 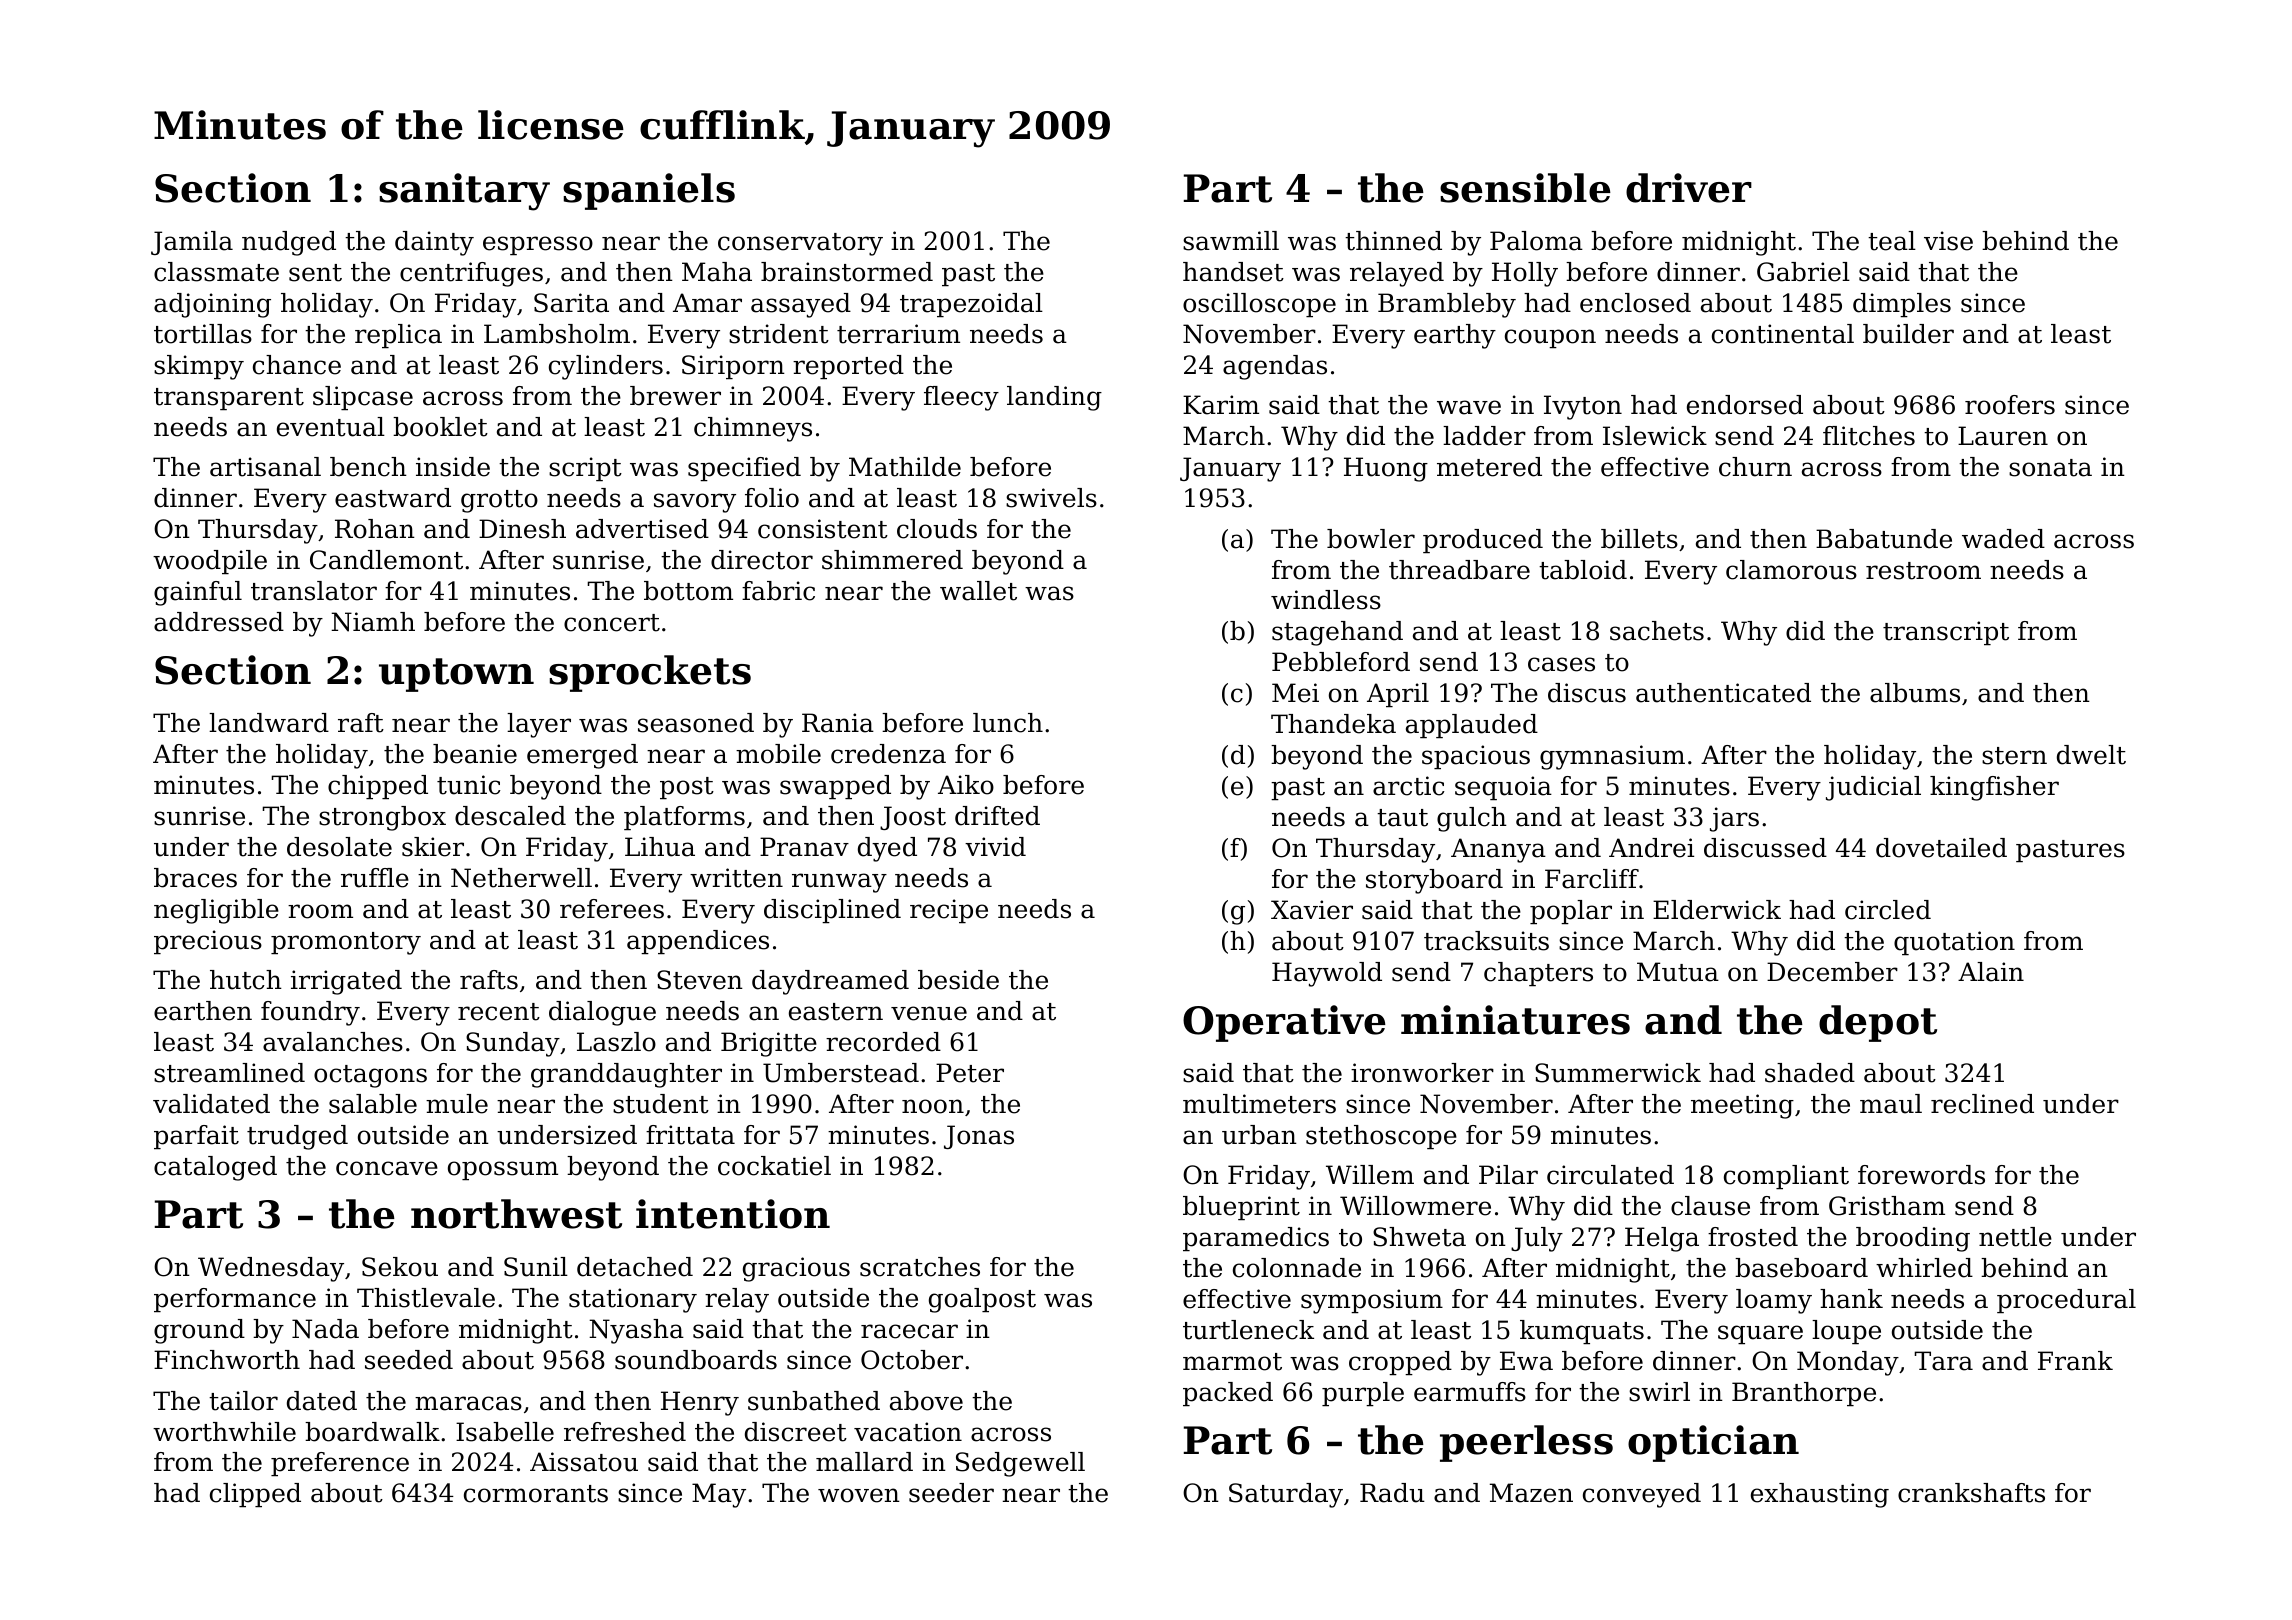 I want to click on driver, so click(x=1689, y=188).
